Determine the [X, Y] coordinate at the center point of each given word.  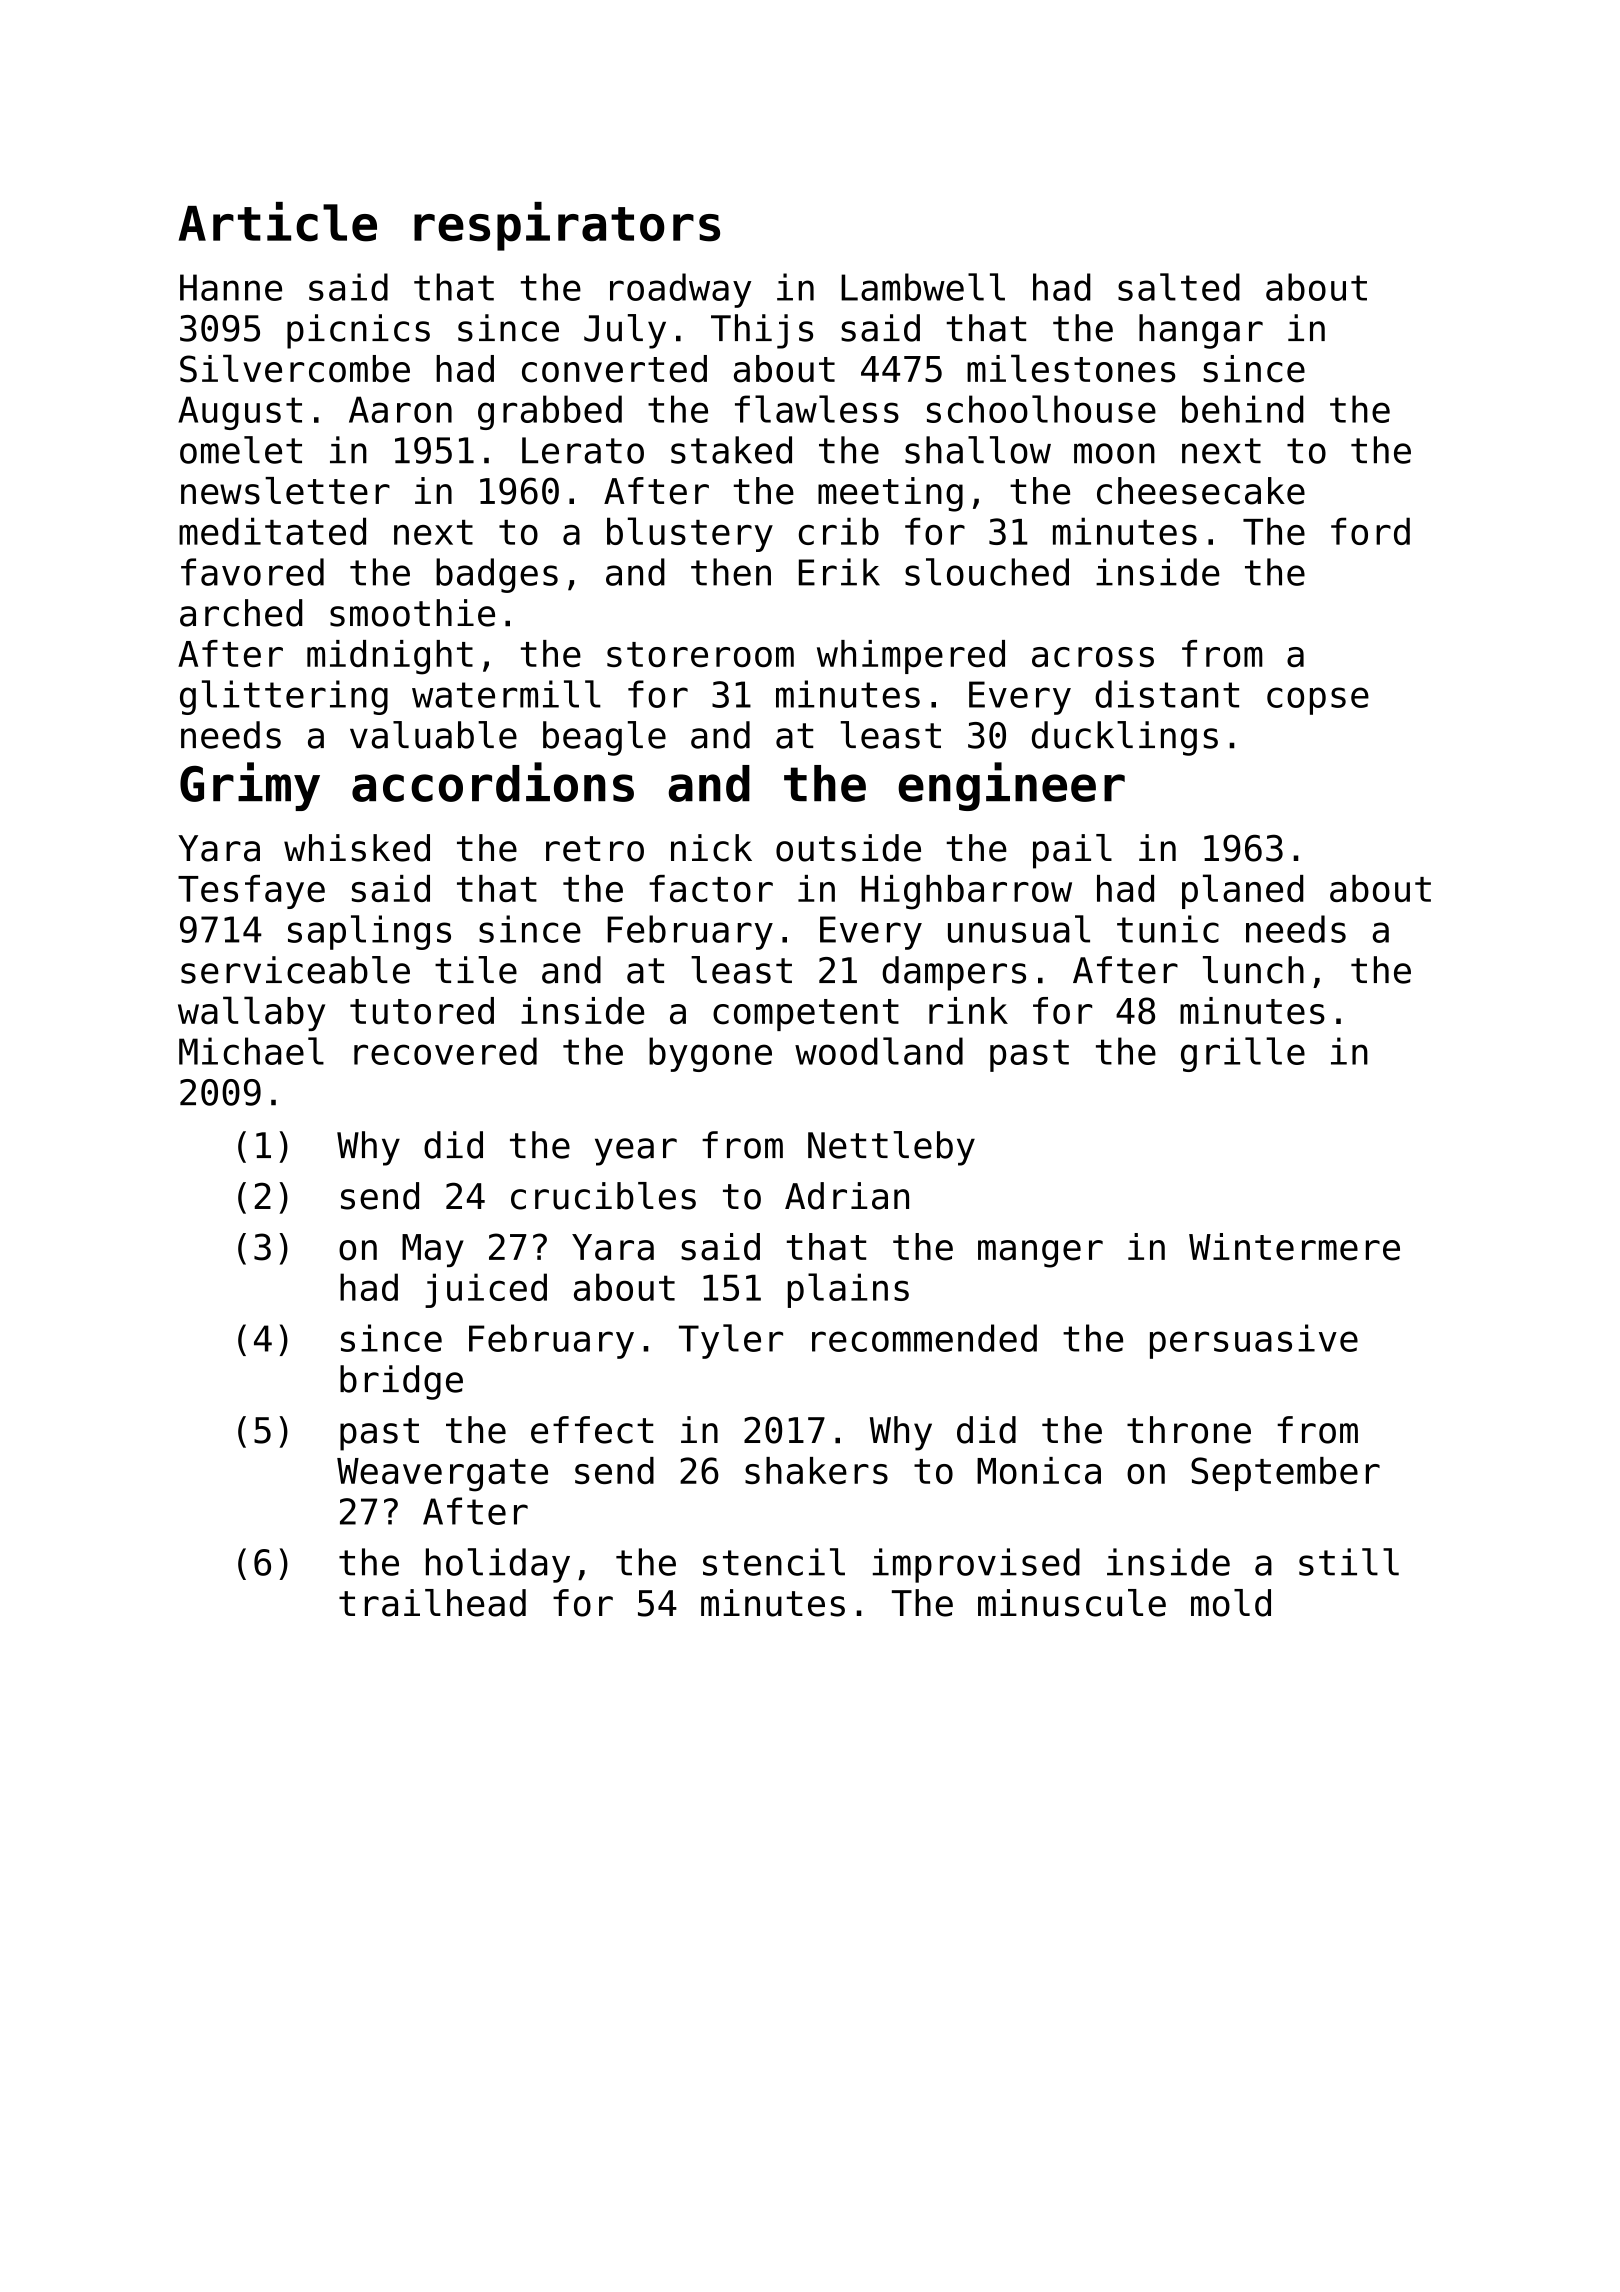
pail [1072, 851]
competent [806, 1015]
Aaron [400, 409]
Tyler [731, 1341]
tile [476, 970]
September [1285, 1474]
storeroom [700, 654]
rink [968, 1010]
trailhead [432, 1603]
